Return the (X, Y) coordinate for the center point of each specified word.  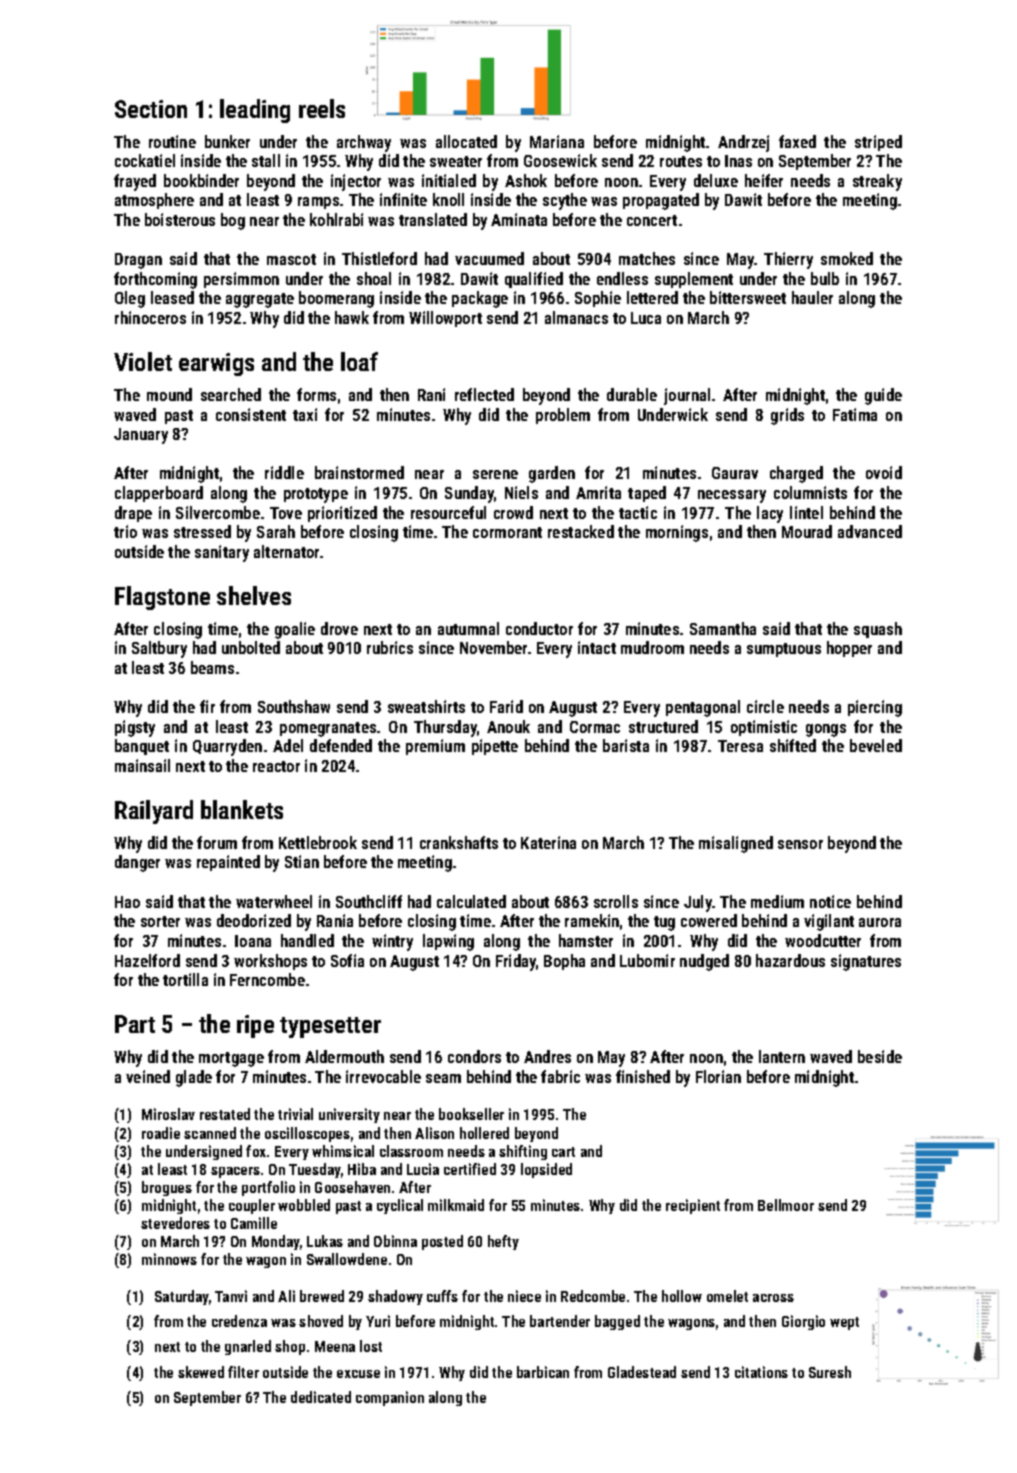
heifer (764, 180)
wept (844, 1323)
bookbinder (201, 180)
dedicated (321, 1397)
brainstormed (359, 472)
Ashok (526, 180)
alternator (286, 551)
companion (390, 1398)
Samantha (723, 628)
